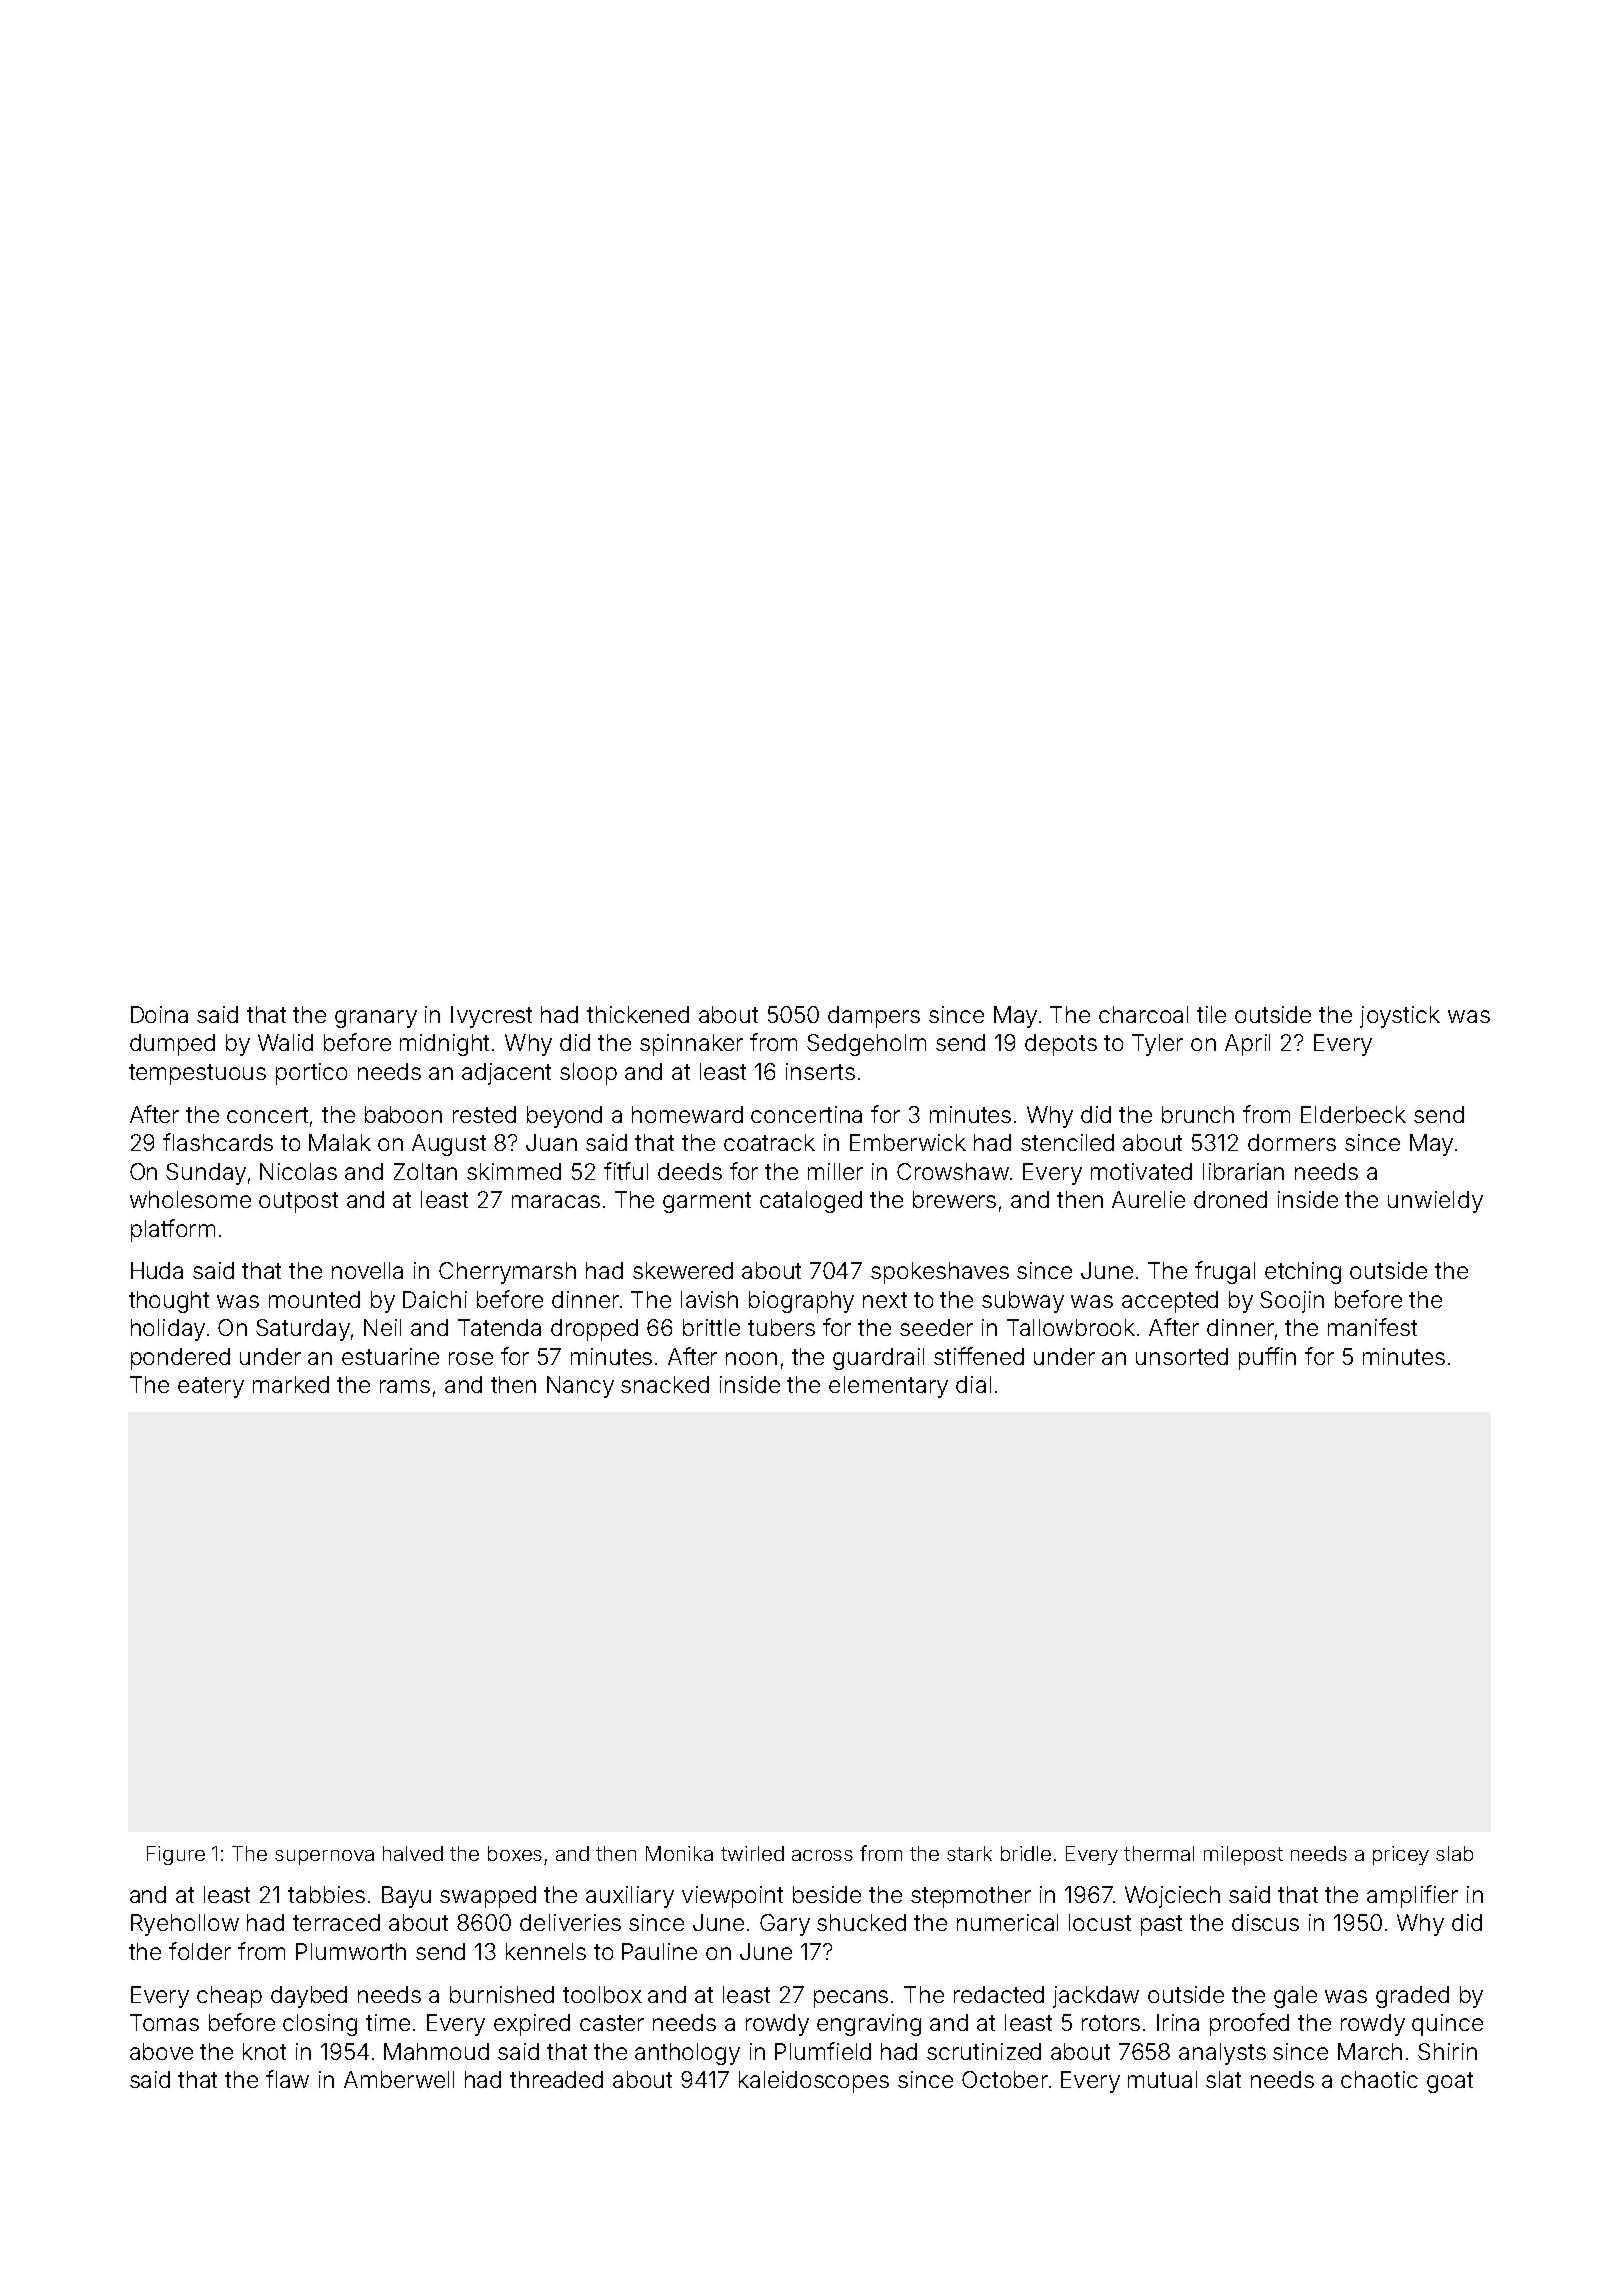 The width and height of the screenshot is (1620, 2292). What do you see at coordinates (973, 1384) in the screenshot?
I see `dial` at bounding box center [973, 1384].
